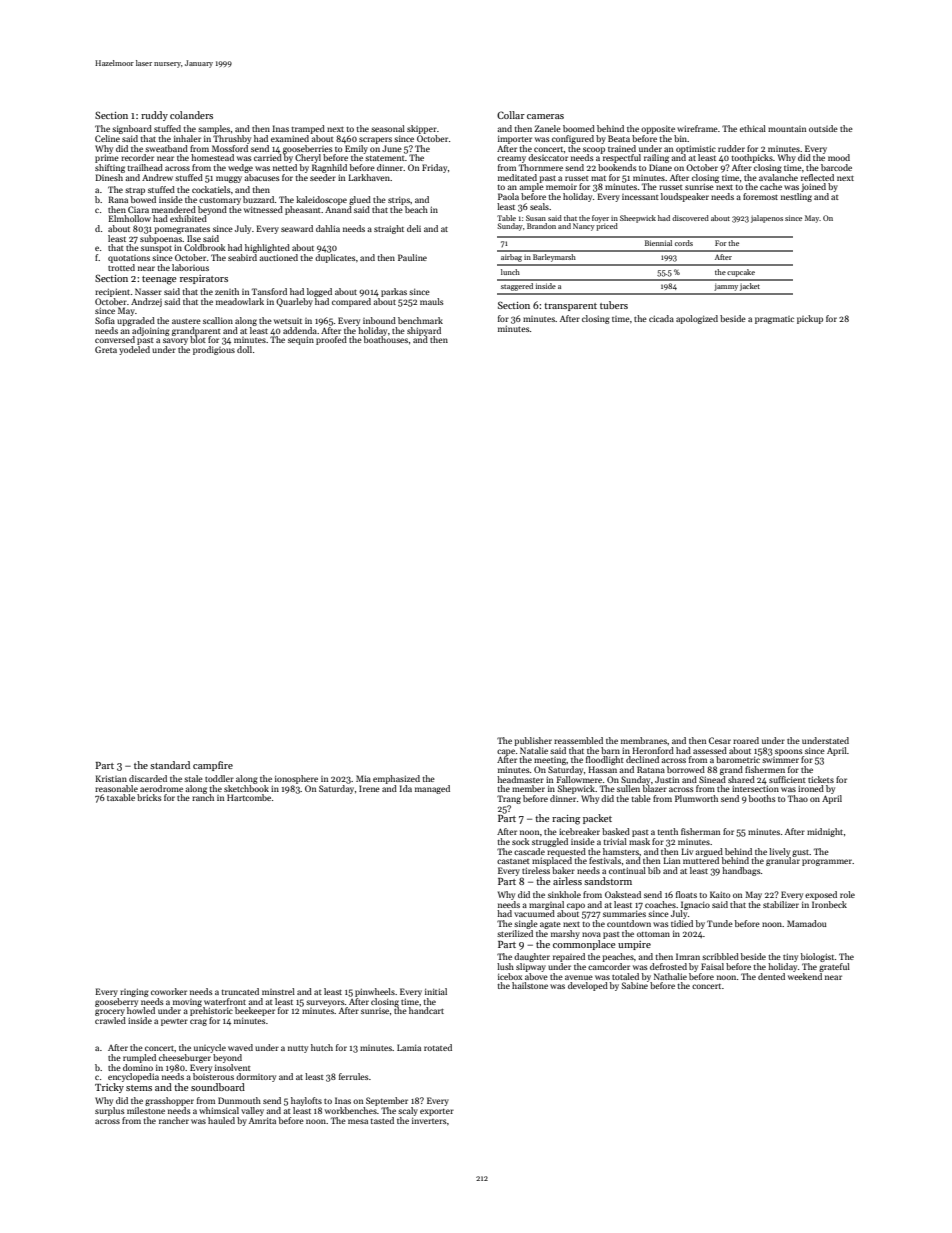  Describe the element at coordinates (106, 349) in the screenshot. I see `Greta` at that location.
